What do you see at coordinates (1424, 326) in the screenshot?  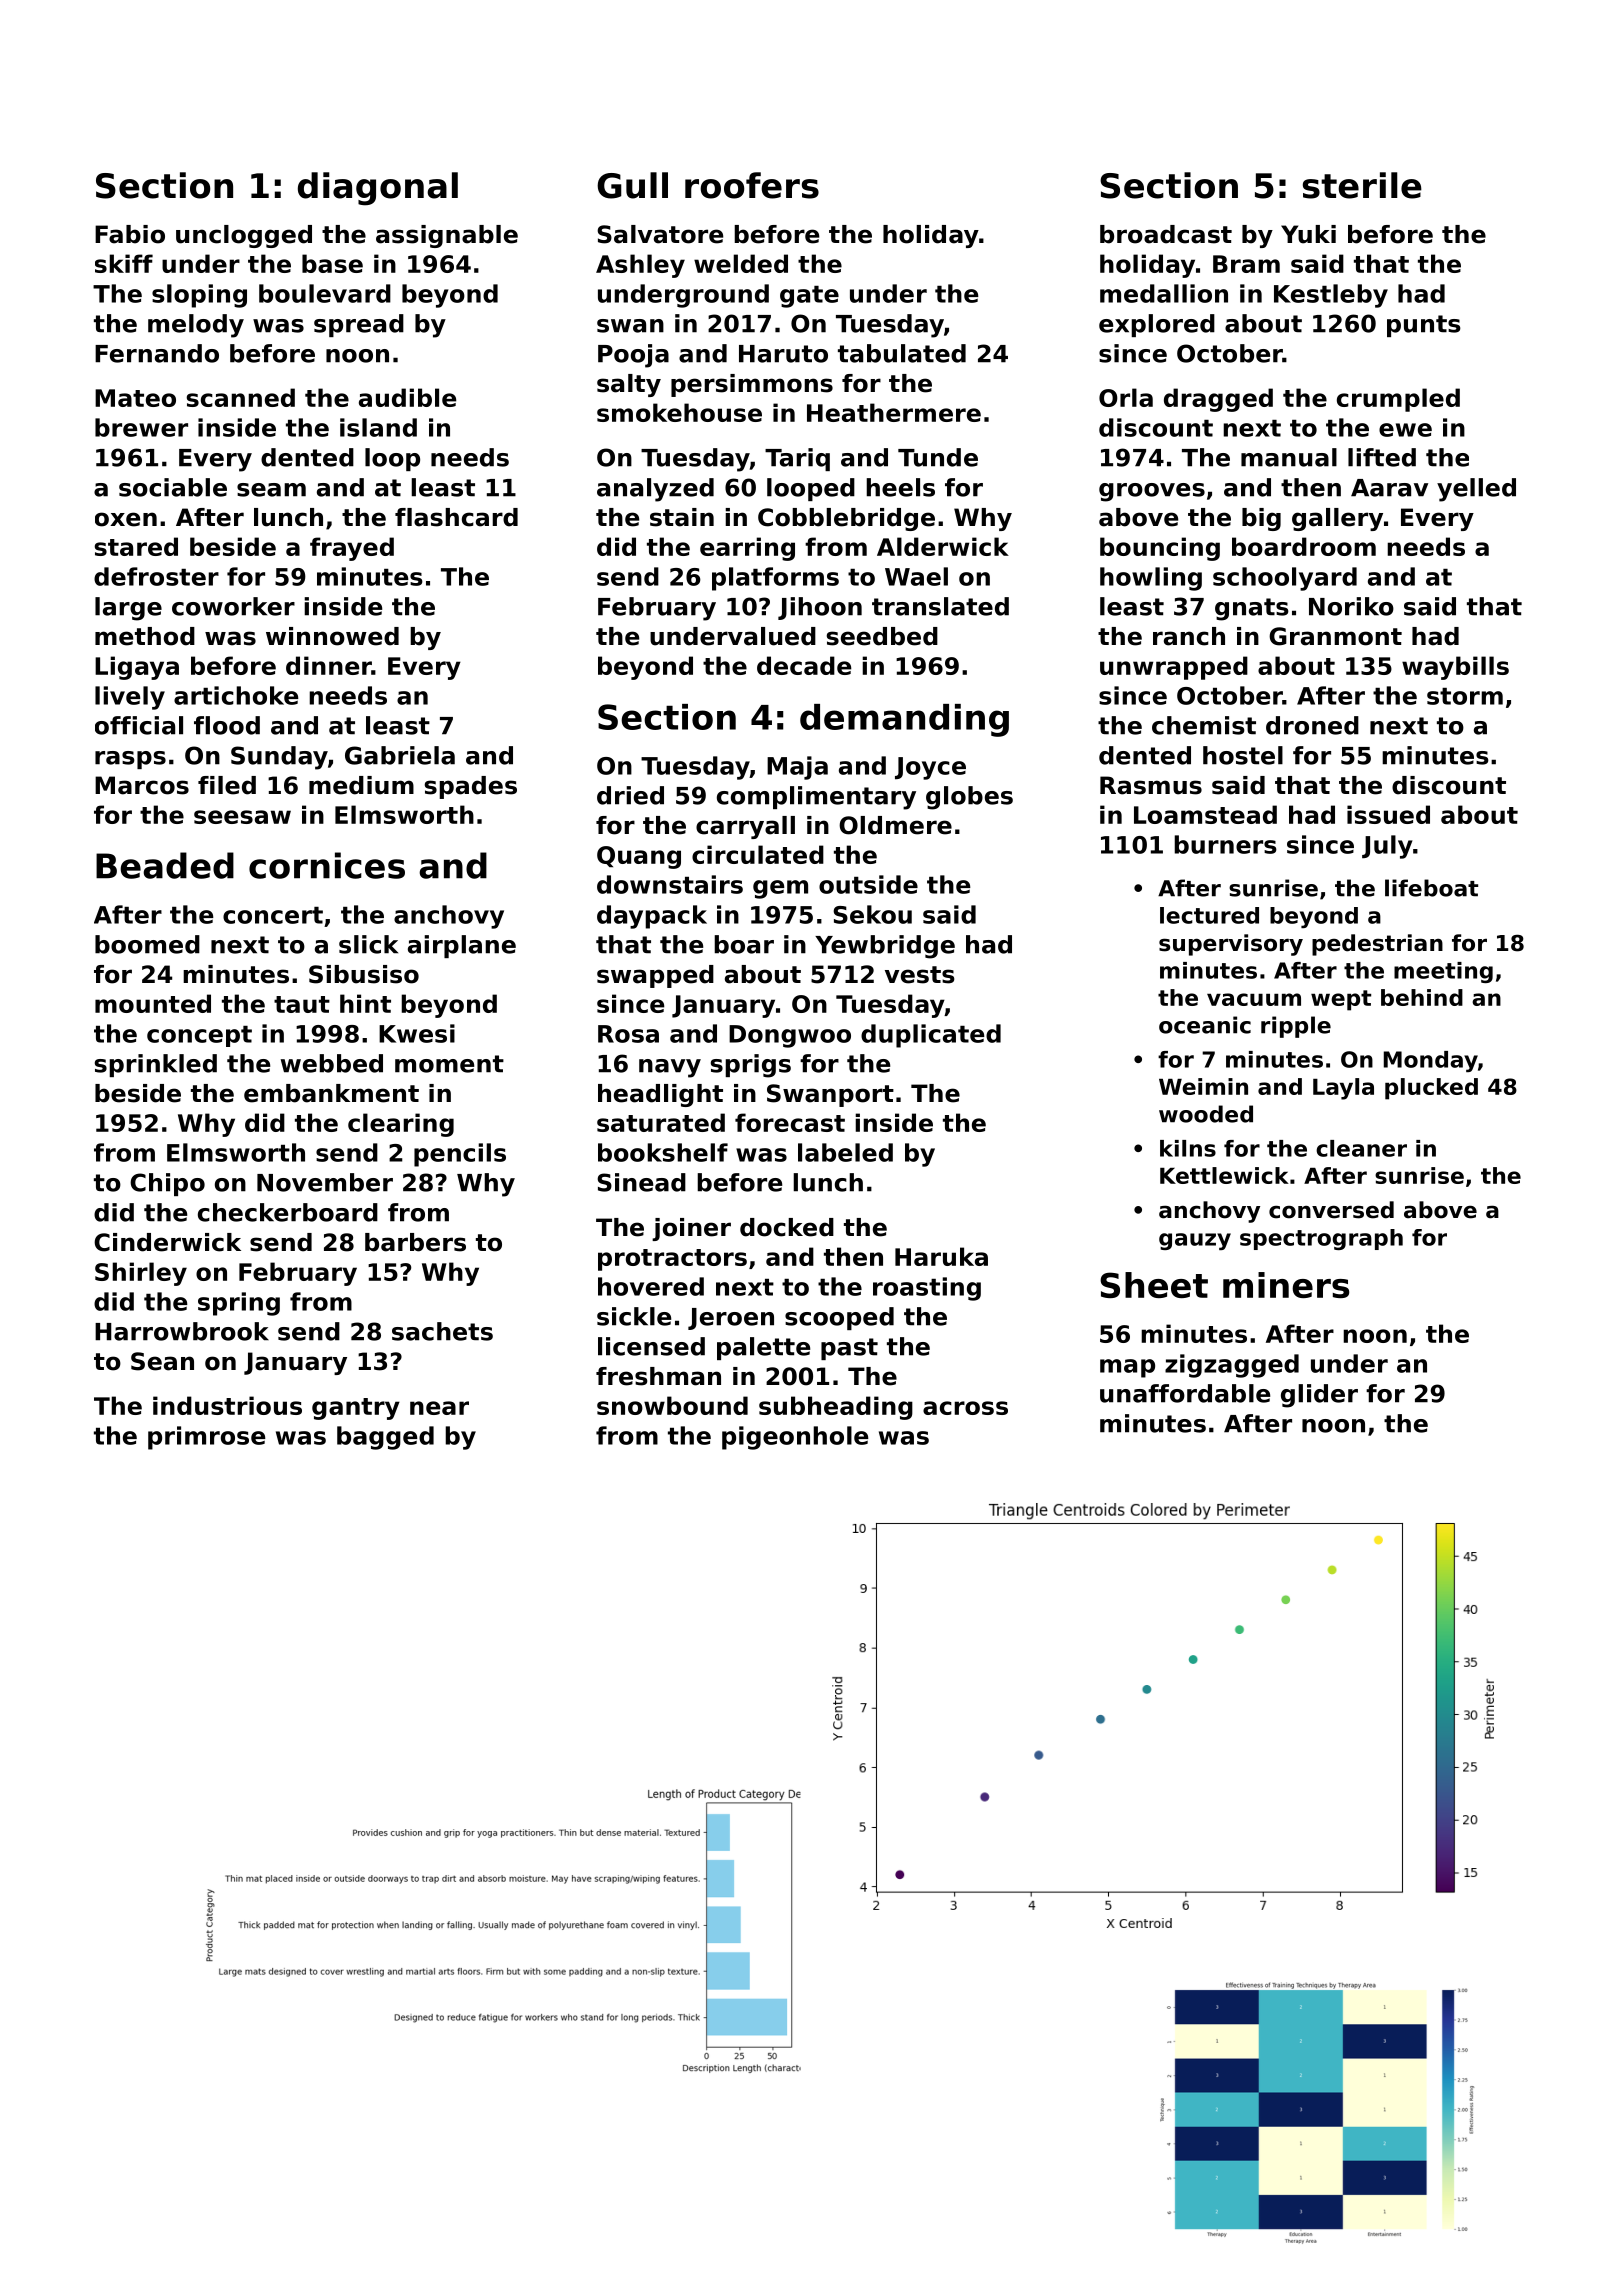 I see `punts` at bounding box center [1424, 326].
